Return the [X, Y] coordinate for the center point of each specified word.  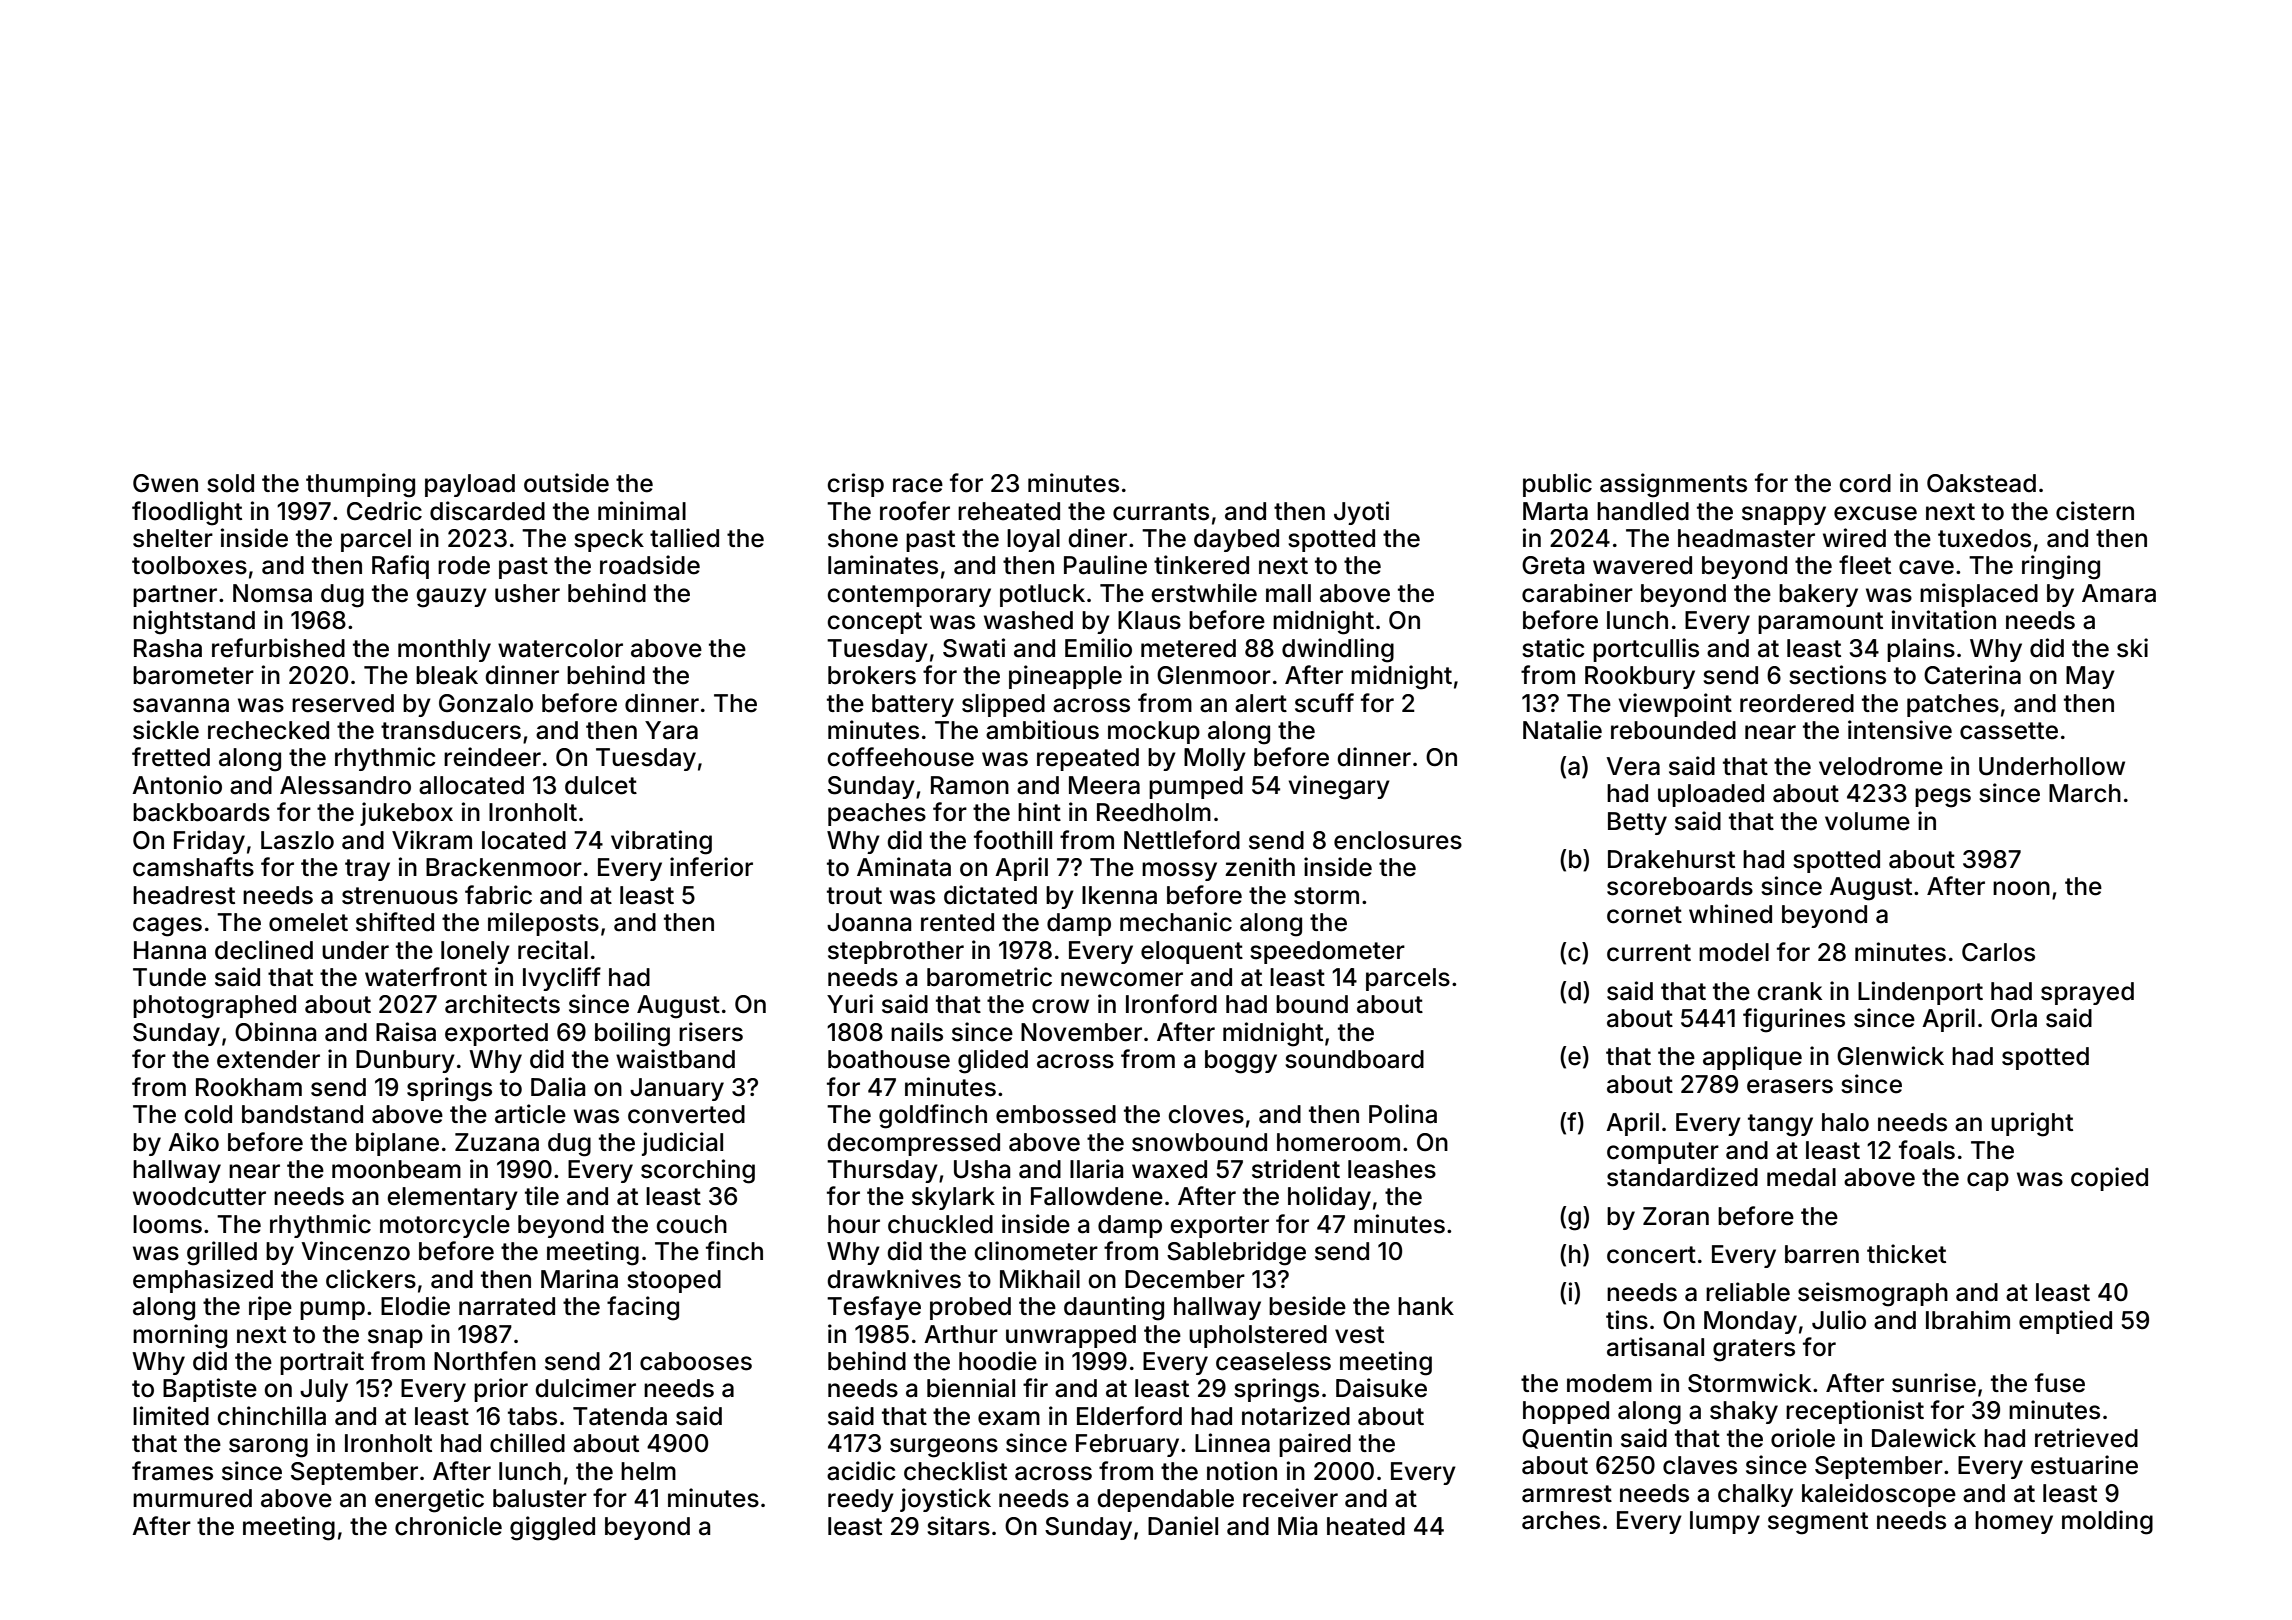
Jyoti [1361, 513]
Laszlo [297, 840]
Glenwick [1890, 1056]
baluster [540, 1498]
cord [1865, 483]
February [1127, 1445]
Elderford [1129, 1416]
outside [566, 483]
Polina [1403, 1114]
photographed [214, 1007]
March [2085, 793]
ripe [270, 1308]
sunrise [1934, 1383]
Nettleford [1182, 840]
